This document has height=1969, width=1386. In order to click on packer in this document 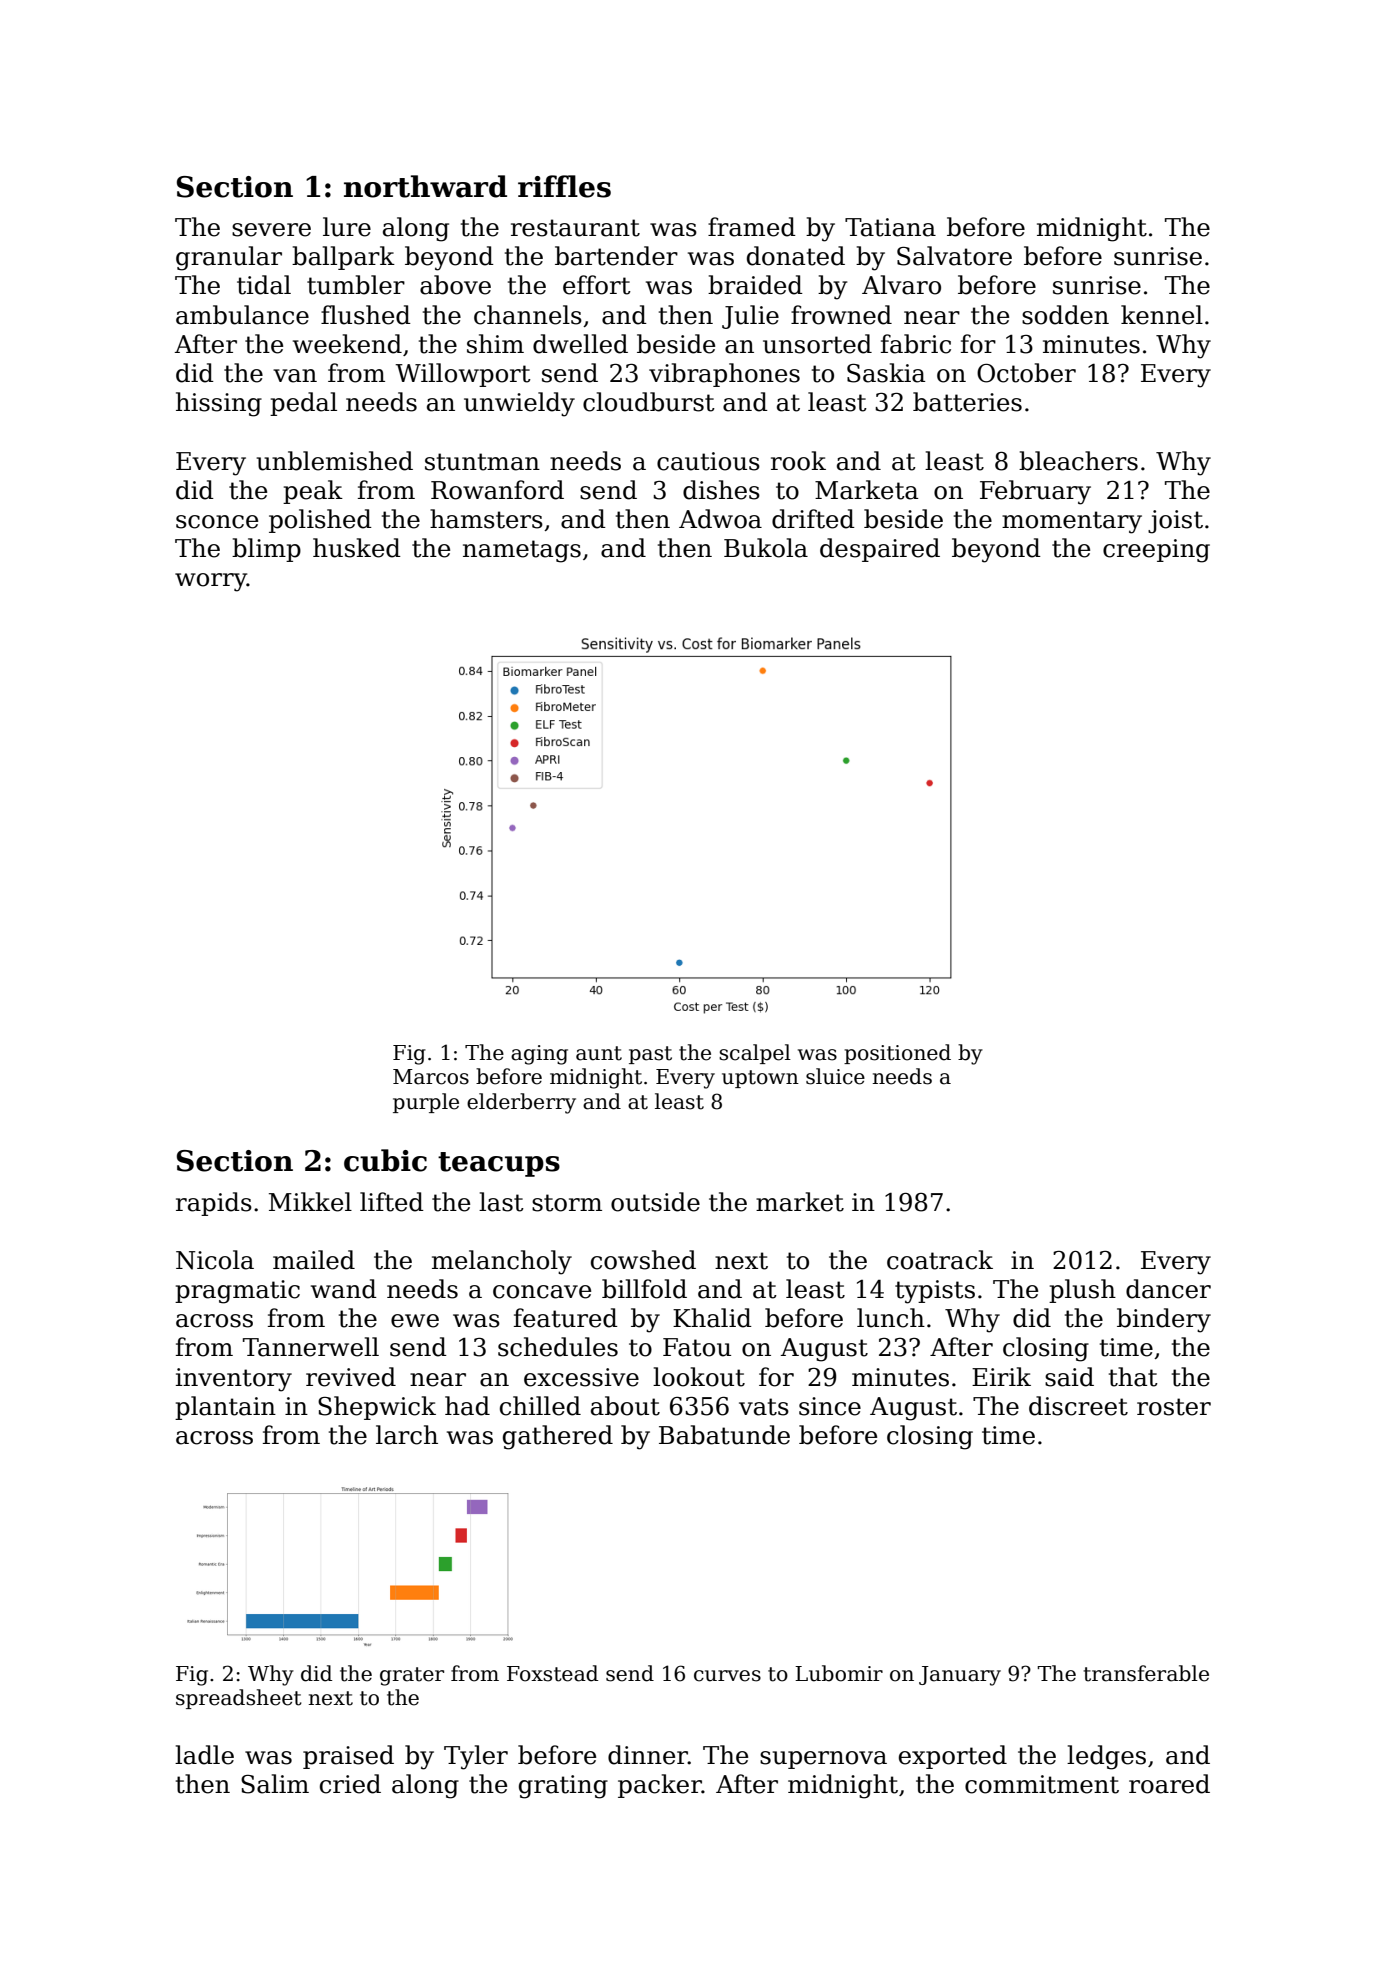, I will do `click(660, 1786)`.
